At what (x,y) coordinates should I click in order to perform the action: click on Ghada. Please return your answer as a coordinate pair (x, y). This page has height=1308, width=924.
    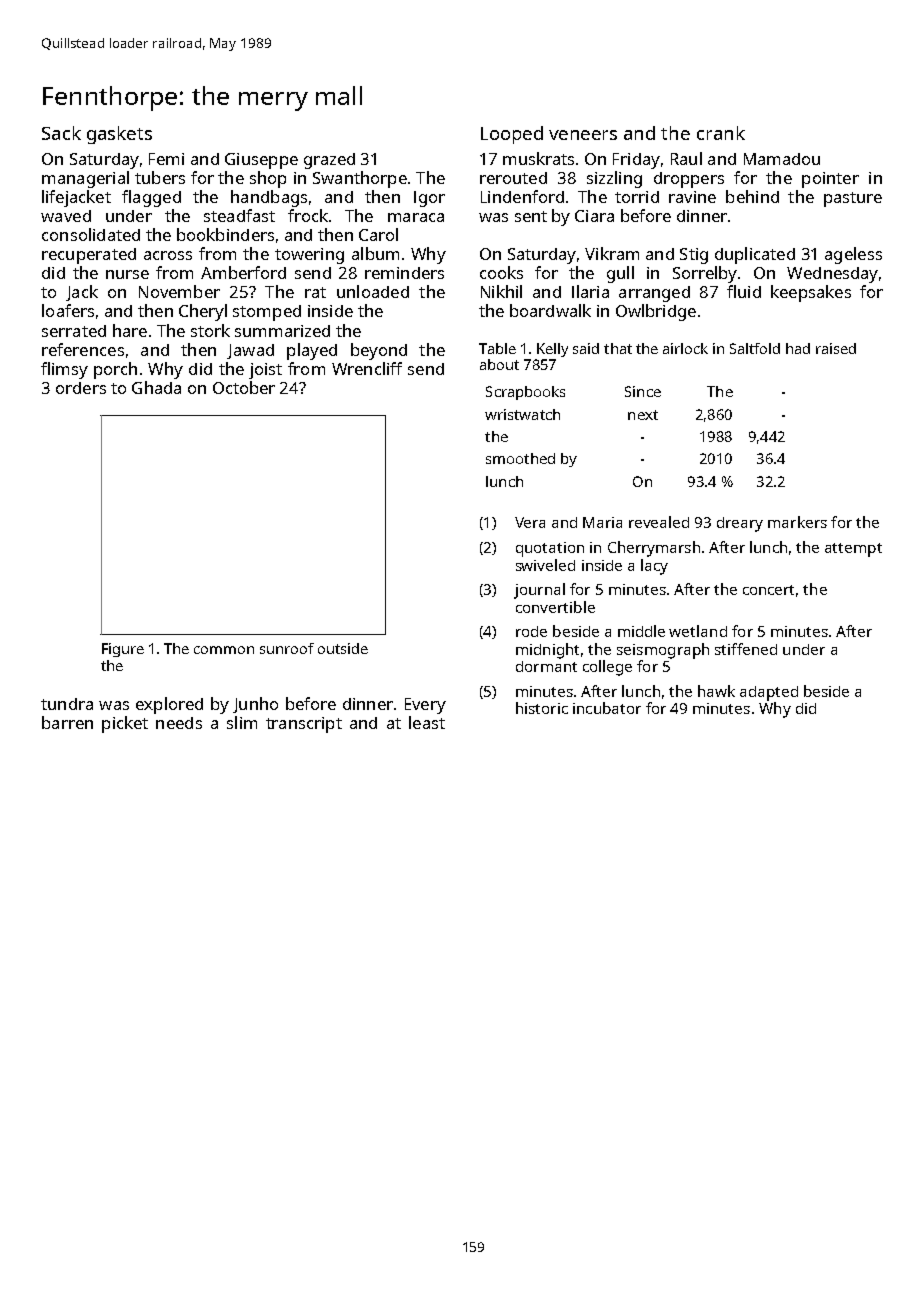
    Looking at the image, I should click on (156, 387).
